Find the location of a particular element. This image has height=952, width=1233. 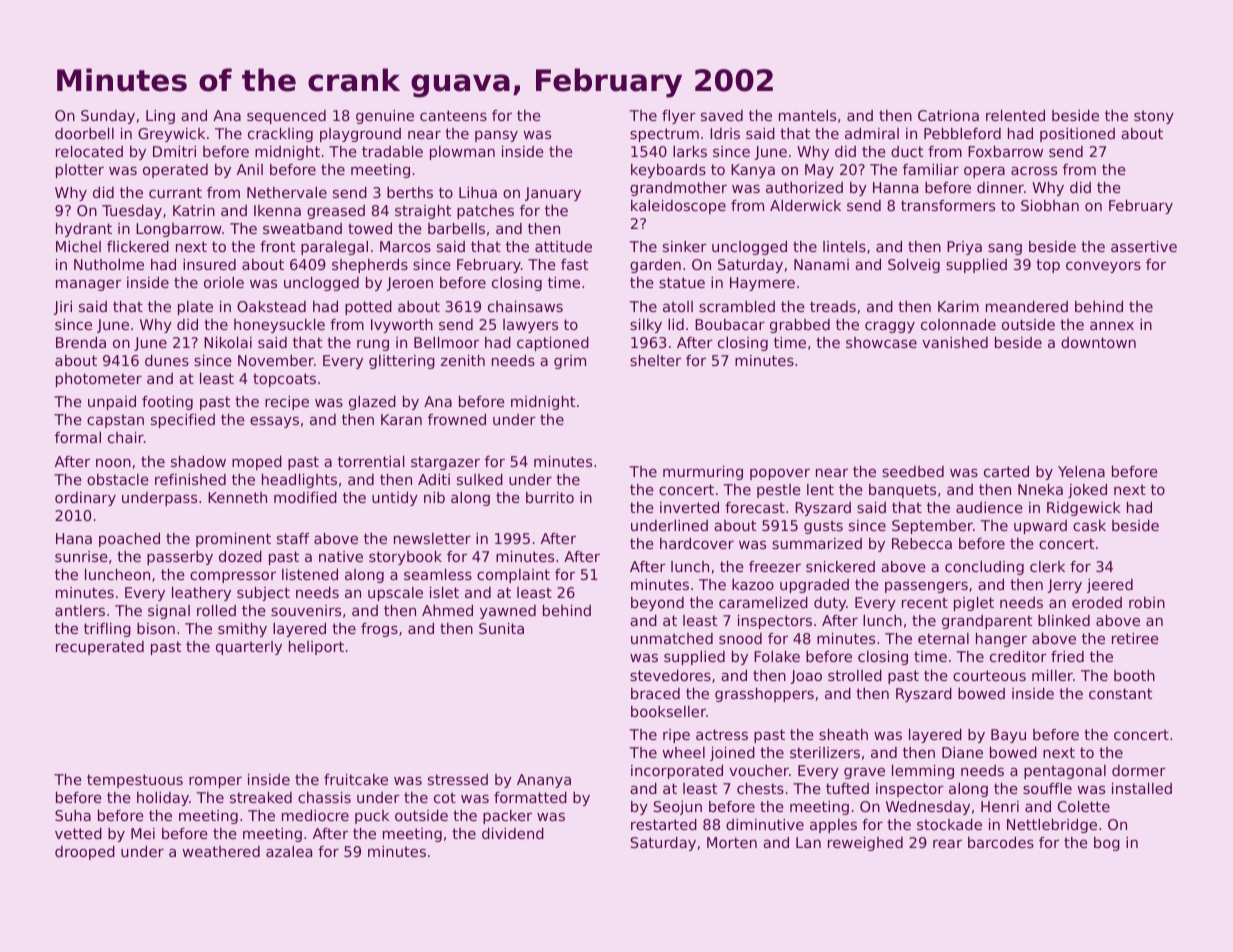

chainsaws is located at coordinates (525, 306).
